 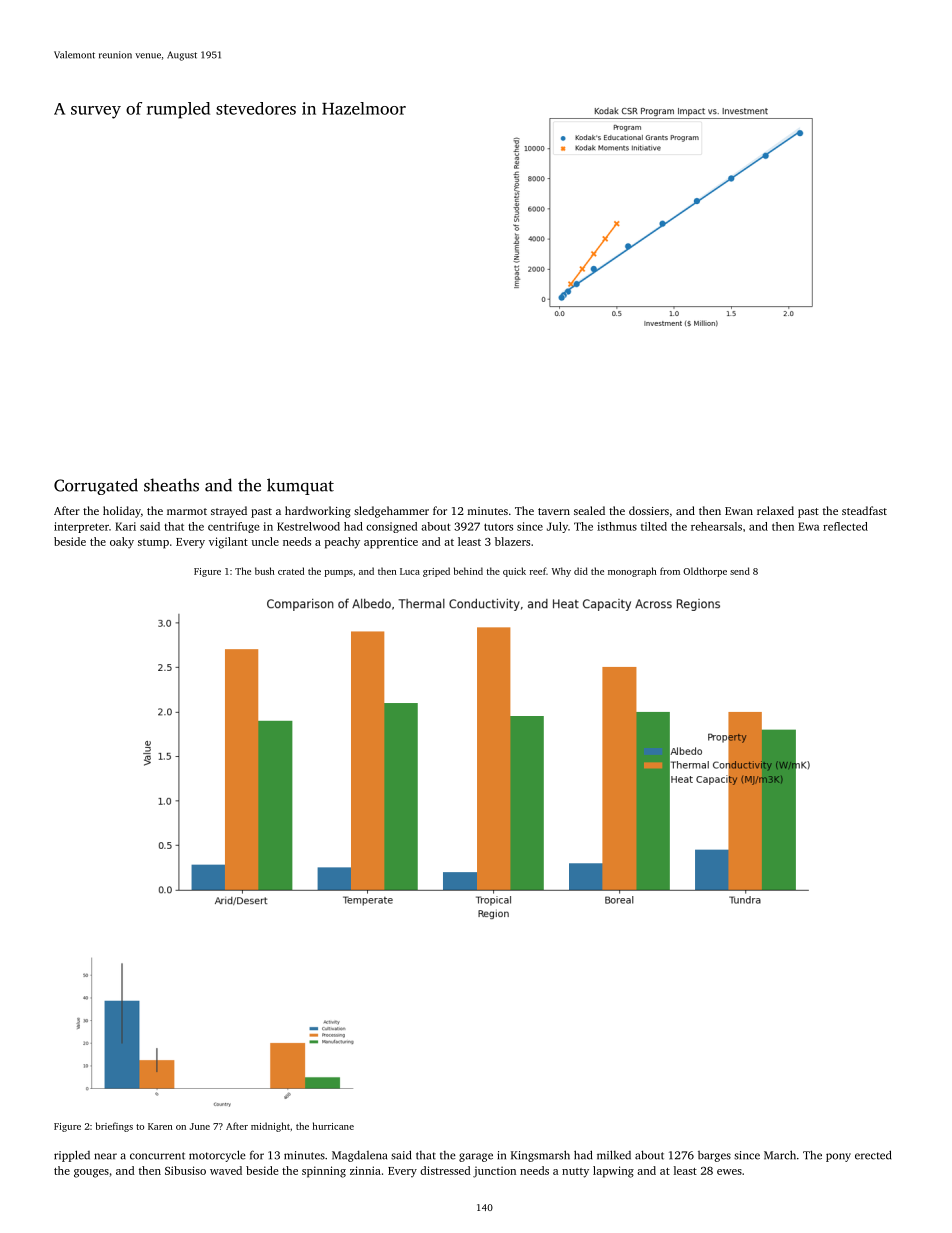 I want to click on kumquat, so click(x=300, y=486).
